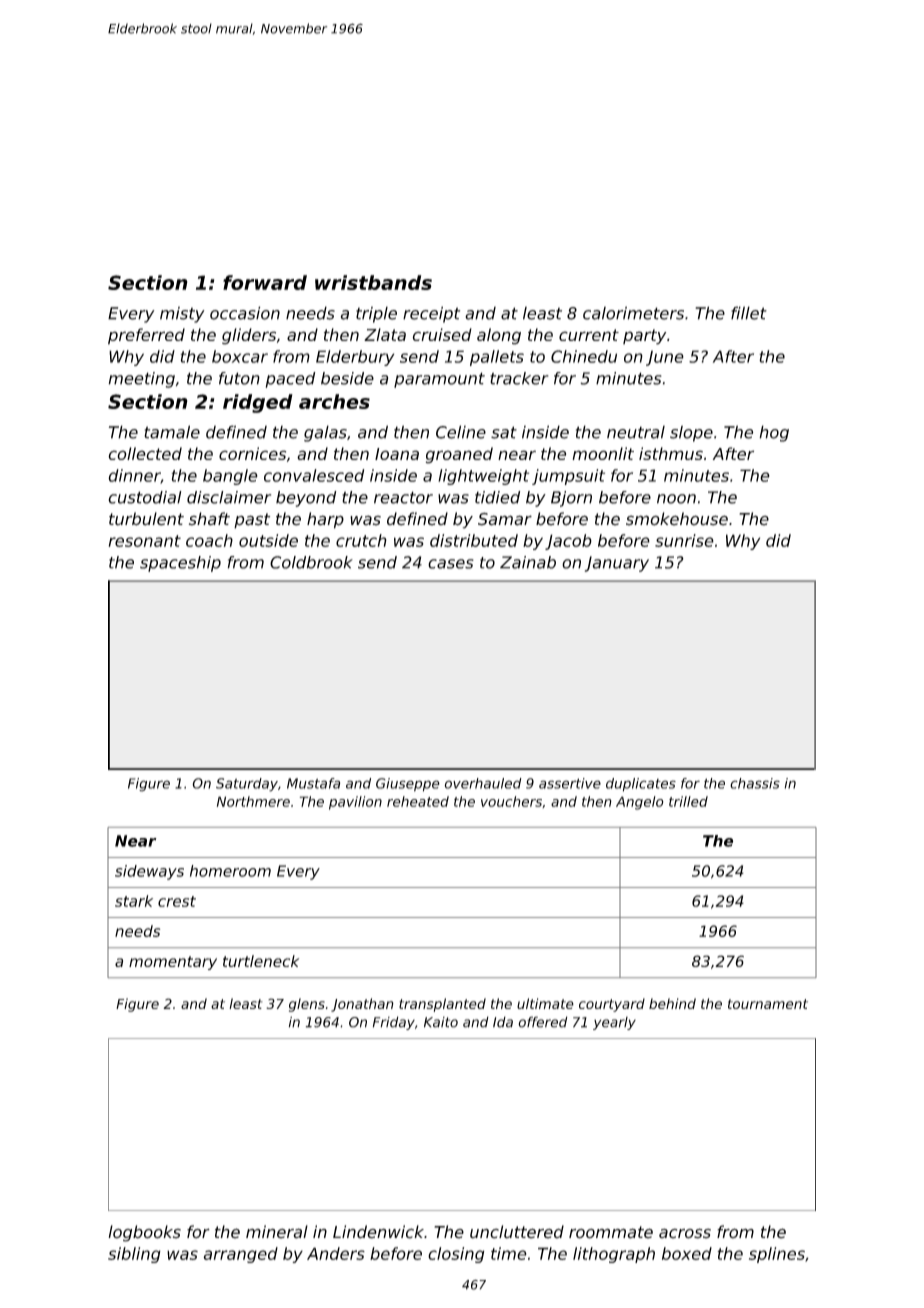 The width and height of the screenshot is (924, 1308). What do you see at coordinates (570, 783) in the screenshot?
I see `assertive` at bounding box center [570, 783].
